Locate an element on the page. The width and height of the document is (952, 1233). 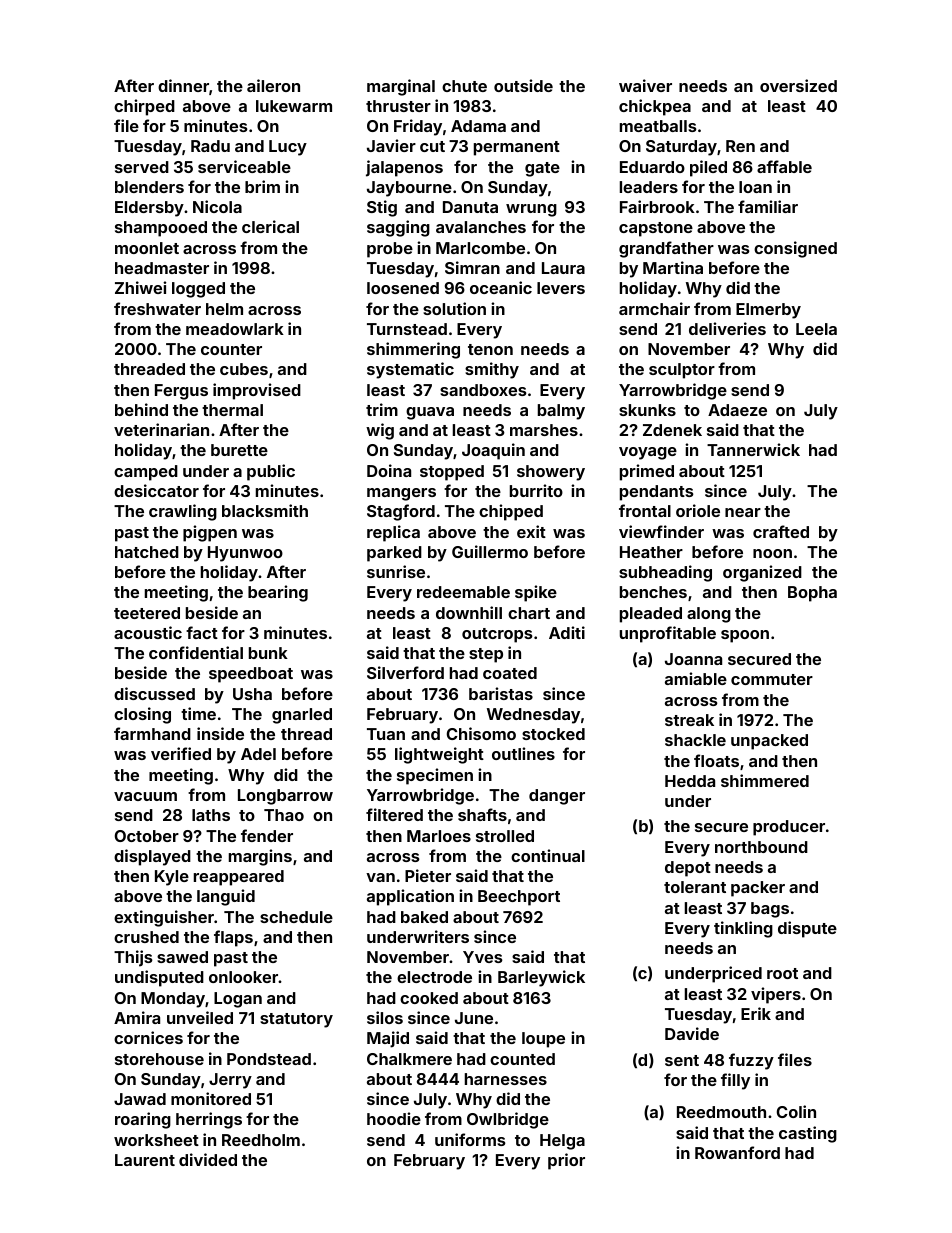
vacuum is located at coordinates (145, 796).
